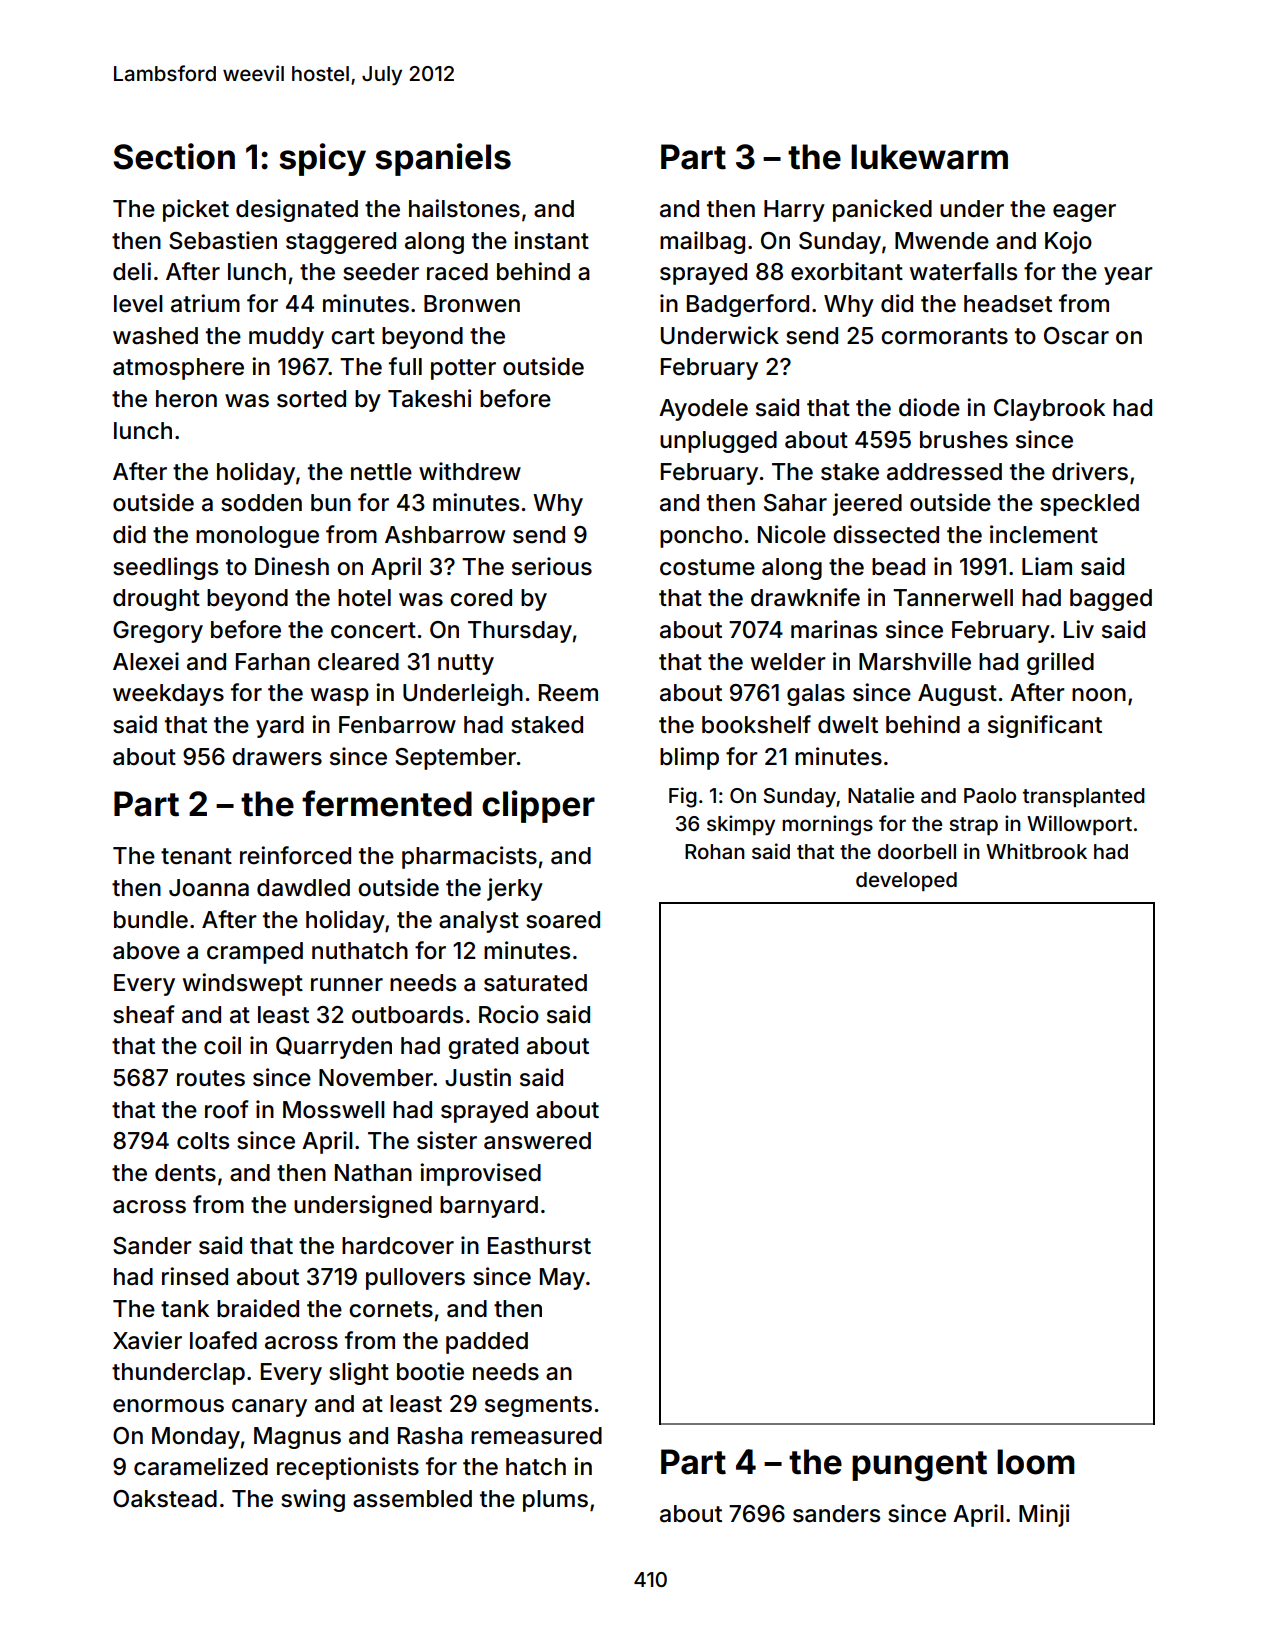 This image has height=1639, width=1267. Describe the element at coordinates (929, 407) in the image. I see `diode` at that location.
